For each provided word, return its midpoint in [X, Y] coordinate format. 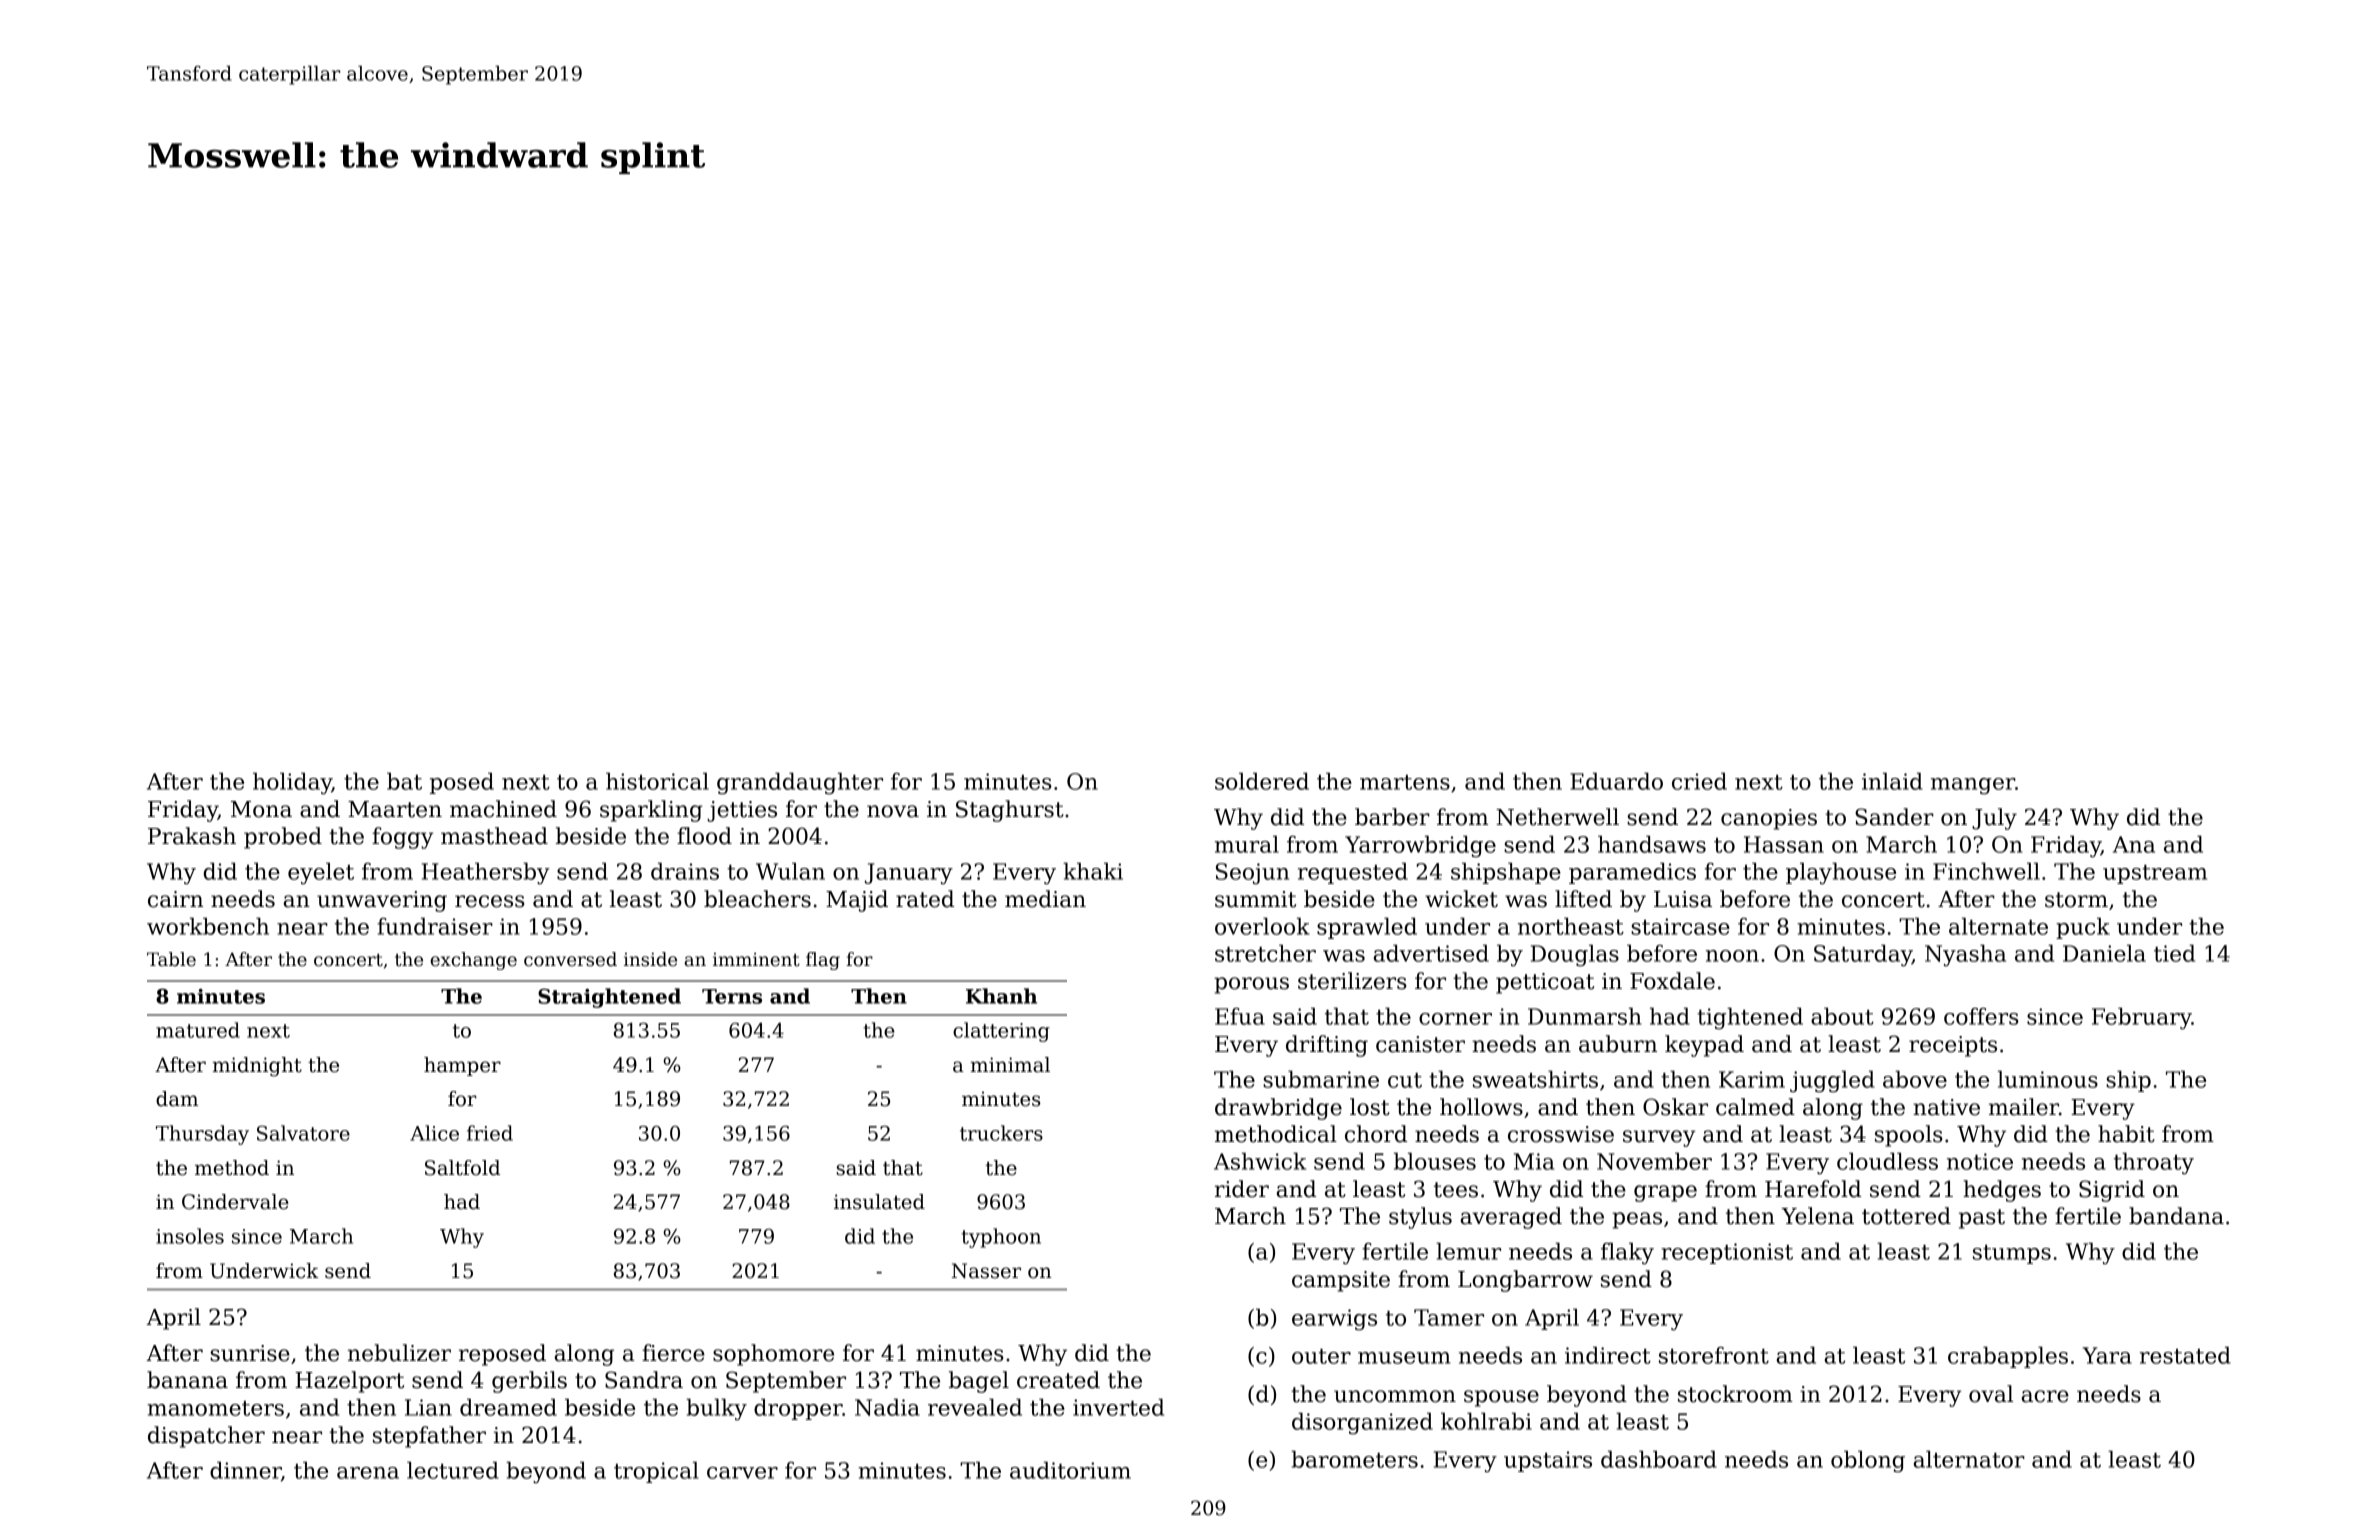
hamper [462, 1066]
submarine [1321, 1079]
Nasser [986, 1271]
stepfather [429, 1437]
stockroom [1735, 1394]
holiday [292, 783]
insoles [190, 1236]
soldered [1262, 781]
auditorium [1070, 1470]
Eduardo [1616, 781]
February [2142, 1018]
